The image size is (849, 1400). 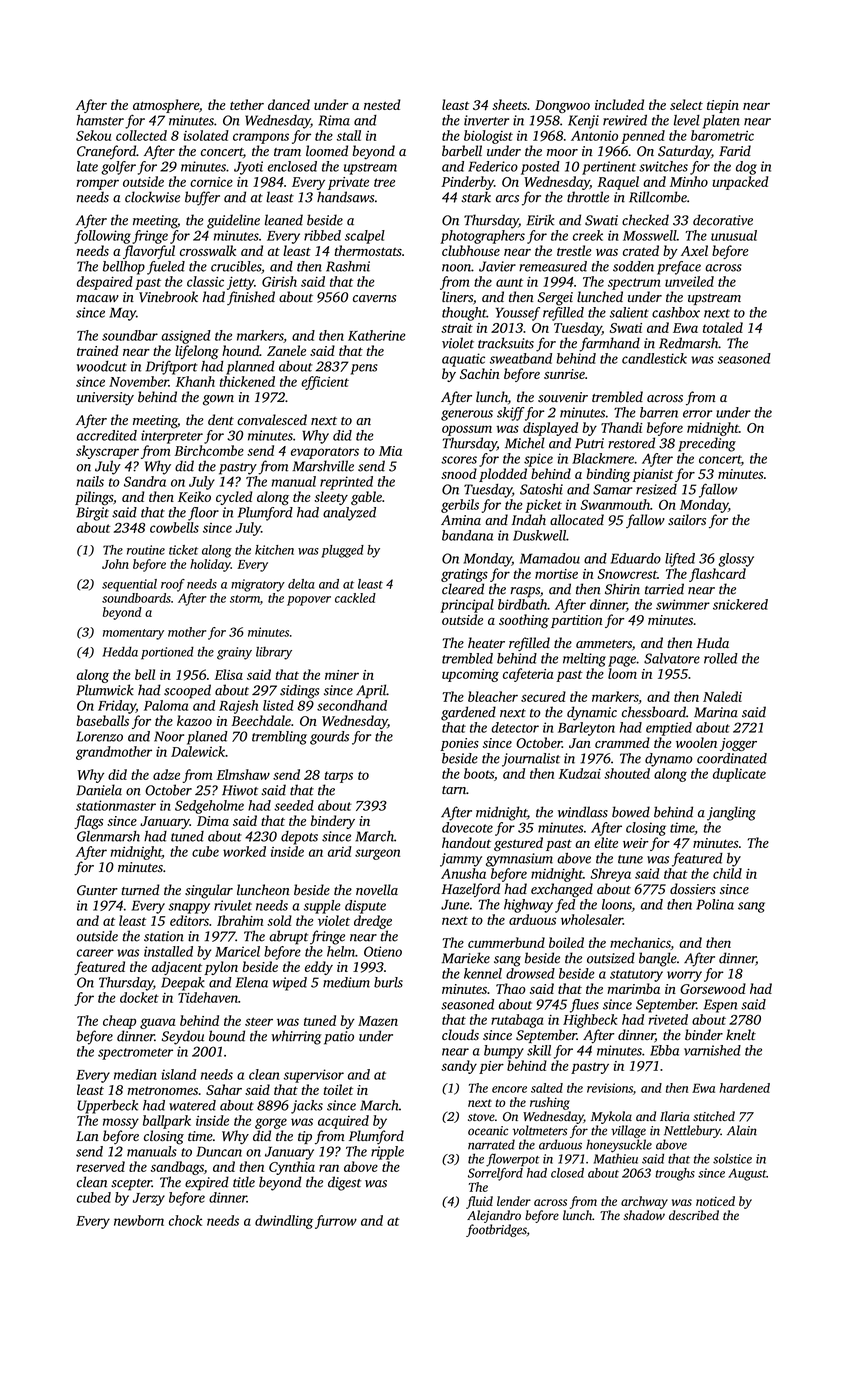 I want to click on Mia, so click(x=390, y=451).
